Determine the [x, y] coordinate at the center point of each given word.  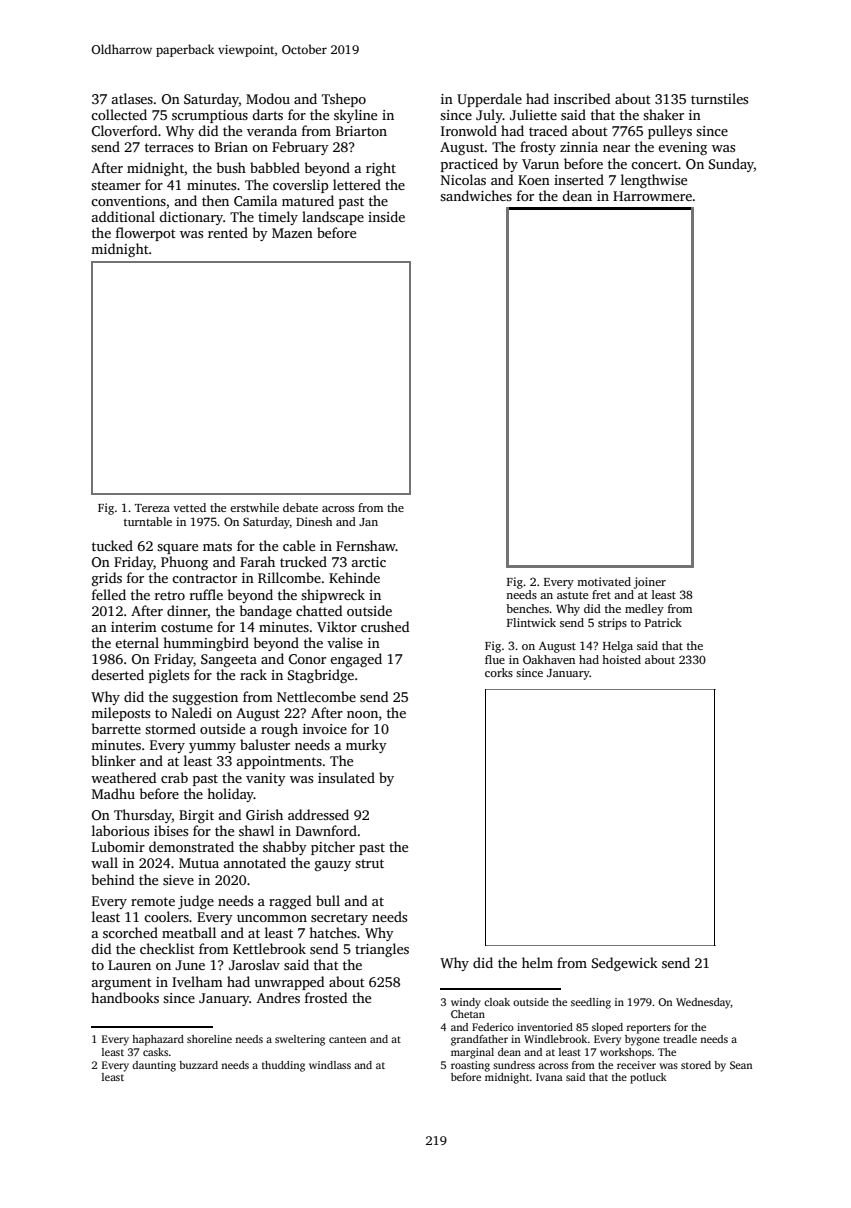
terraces [169, 147]
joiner [650, 583]
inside [386, 216]
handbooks [125, 997]
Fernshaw [366, 545]
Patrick [663, 622]
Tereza [152, 508]
